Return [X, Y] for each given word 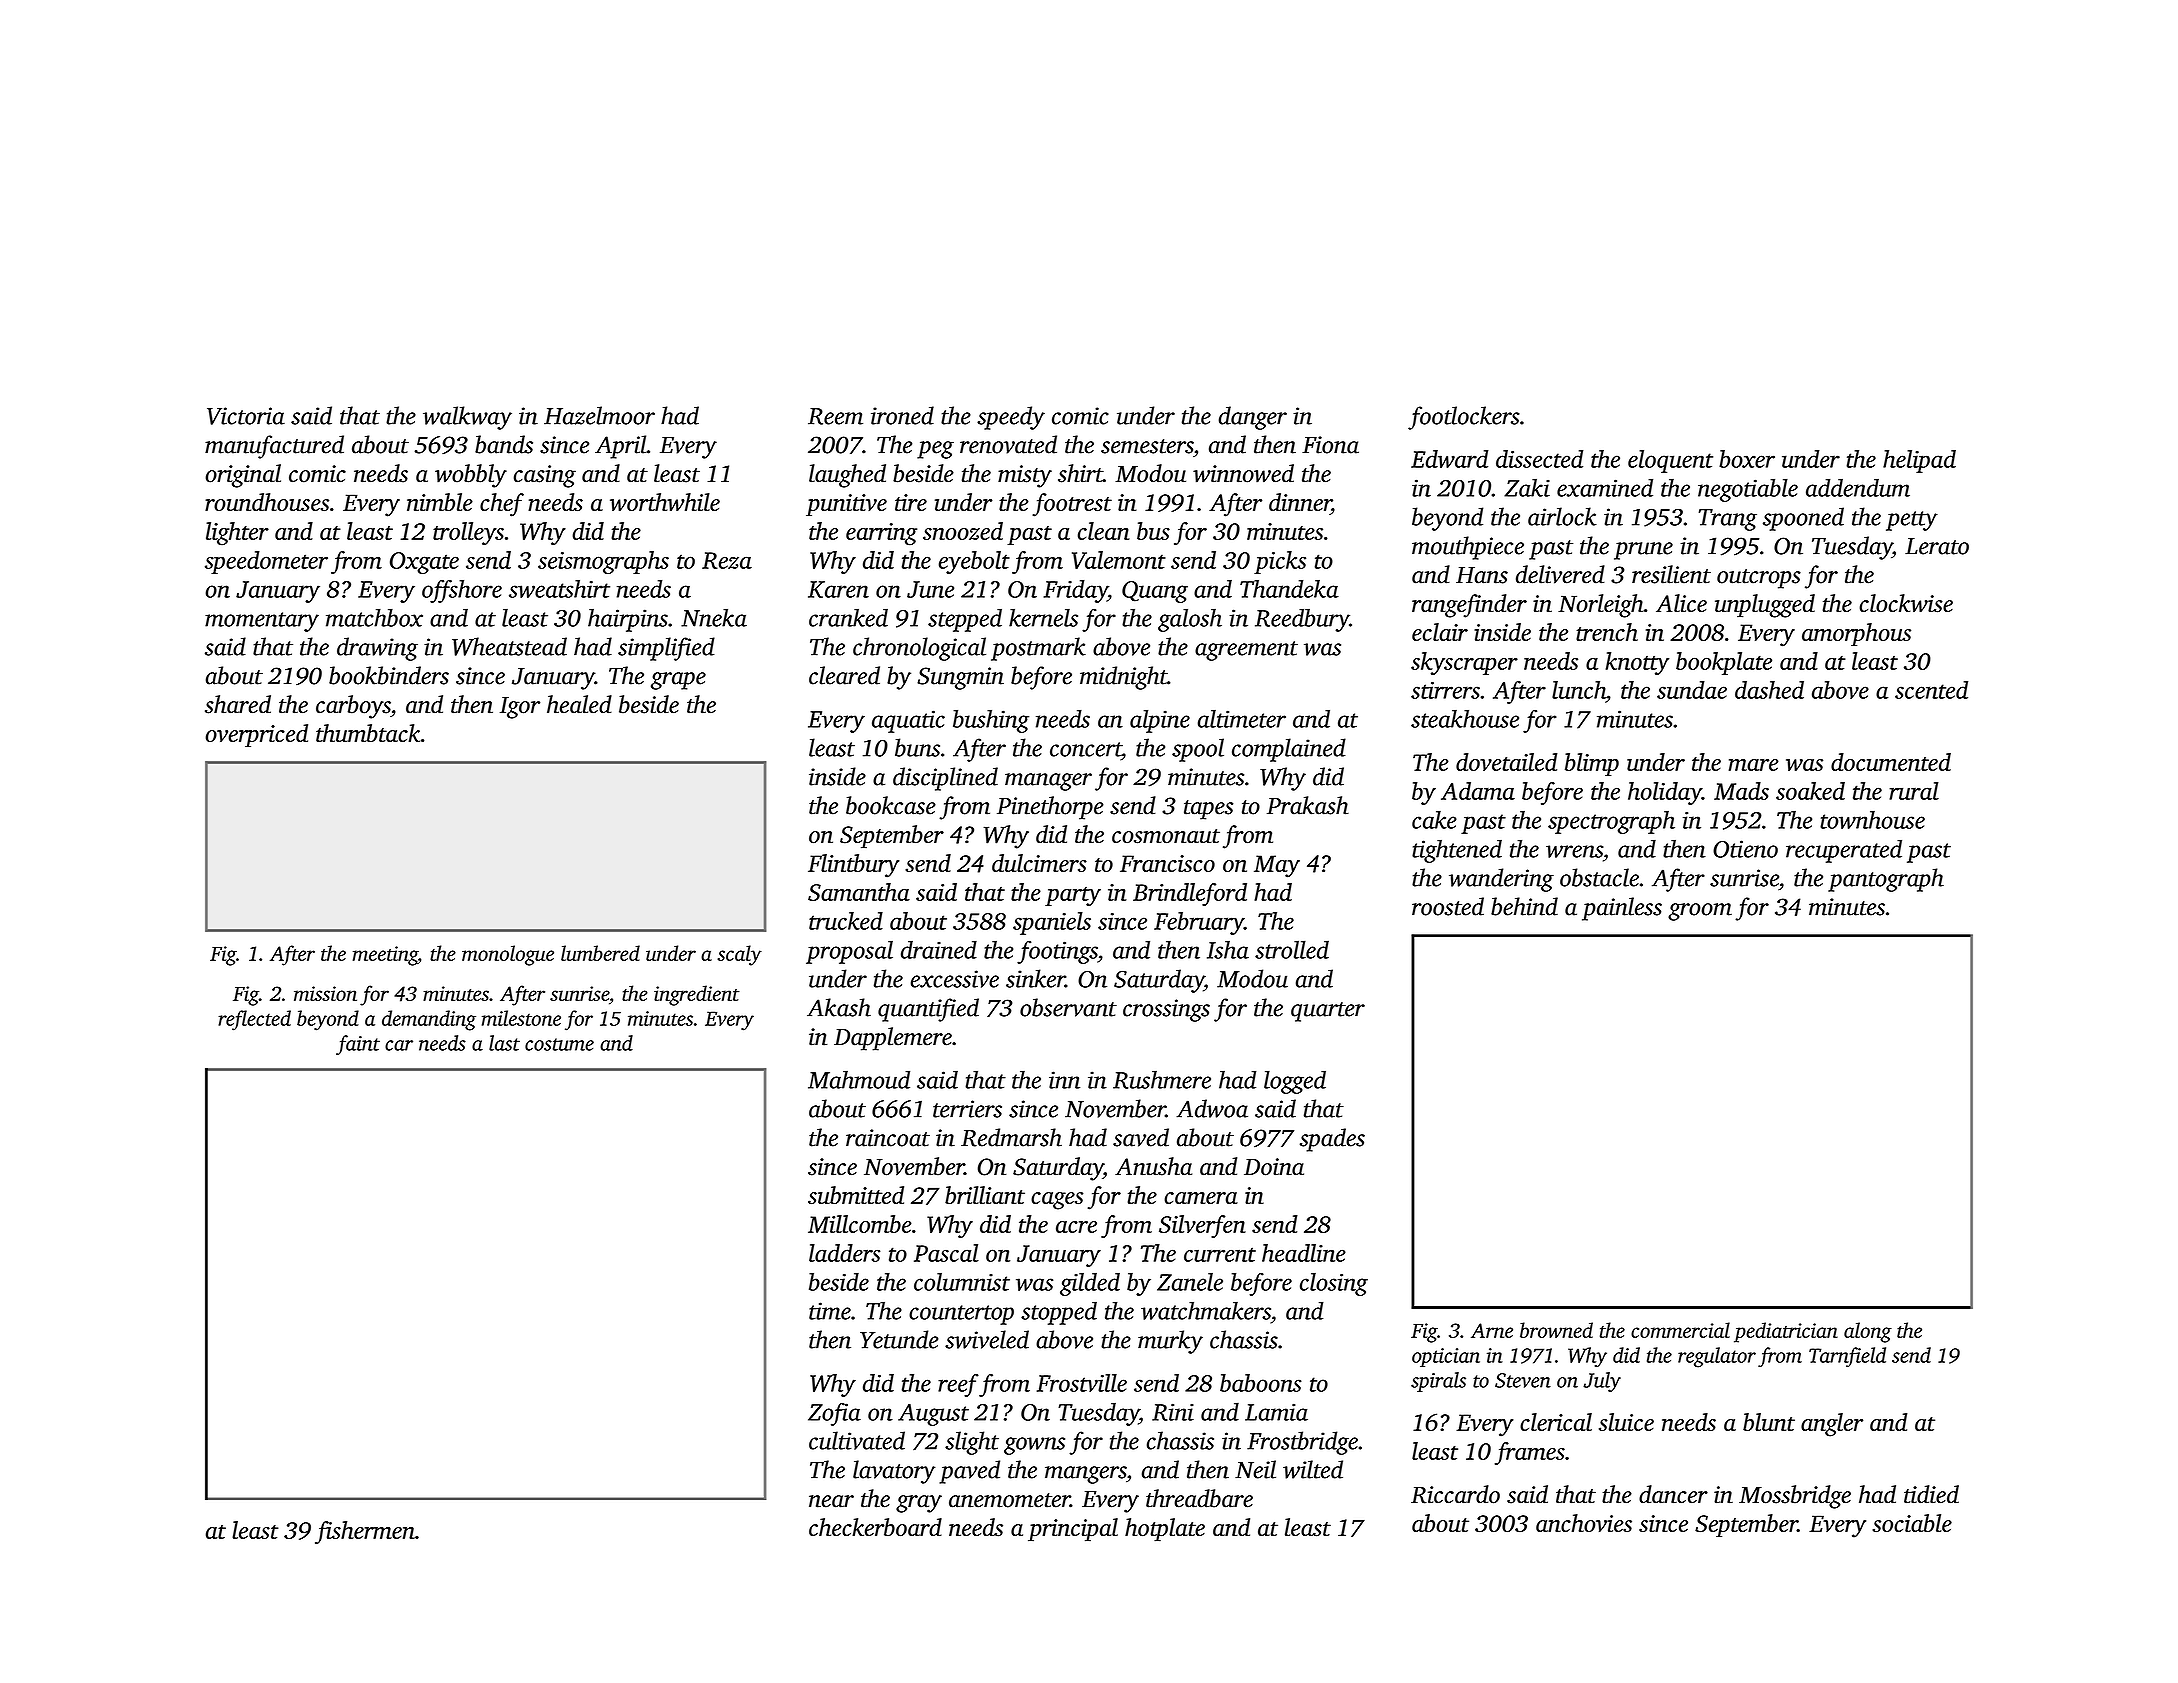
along [1868, 1332]
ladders [844, 1253]
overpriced [256, 735]
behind [1524, 906]
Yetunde [899, 1339]
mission [325, 993]
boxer [1747, 459]
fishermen [365, 1533]
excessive [955, 979]
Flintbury [854, 866]
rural [1914, 791]
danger [1253, 418]
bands [504, 444]
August [933, 1415]
